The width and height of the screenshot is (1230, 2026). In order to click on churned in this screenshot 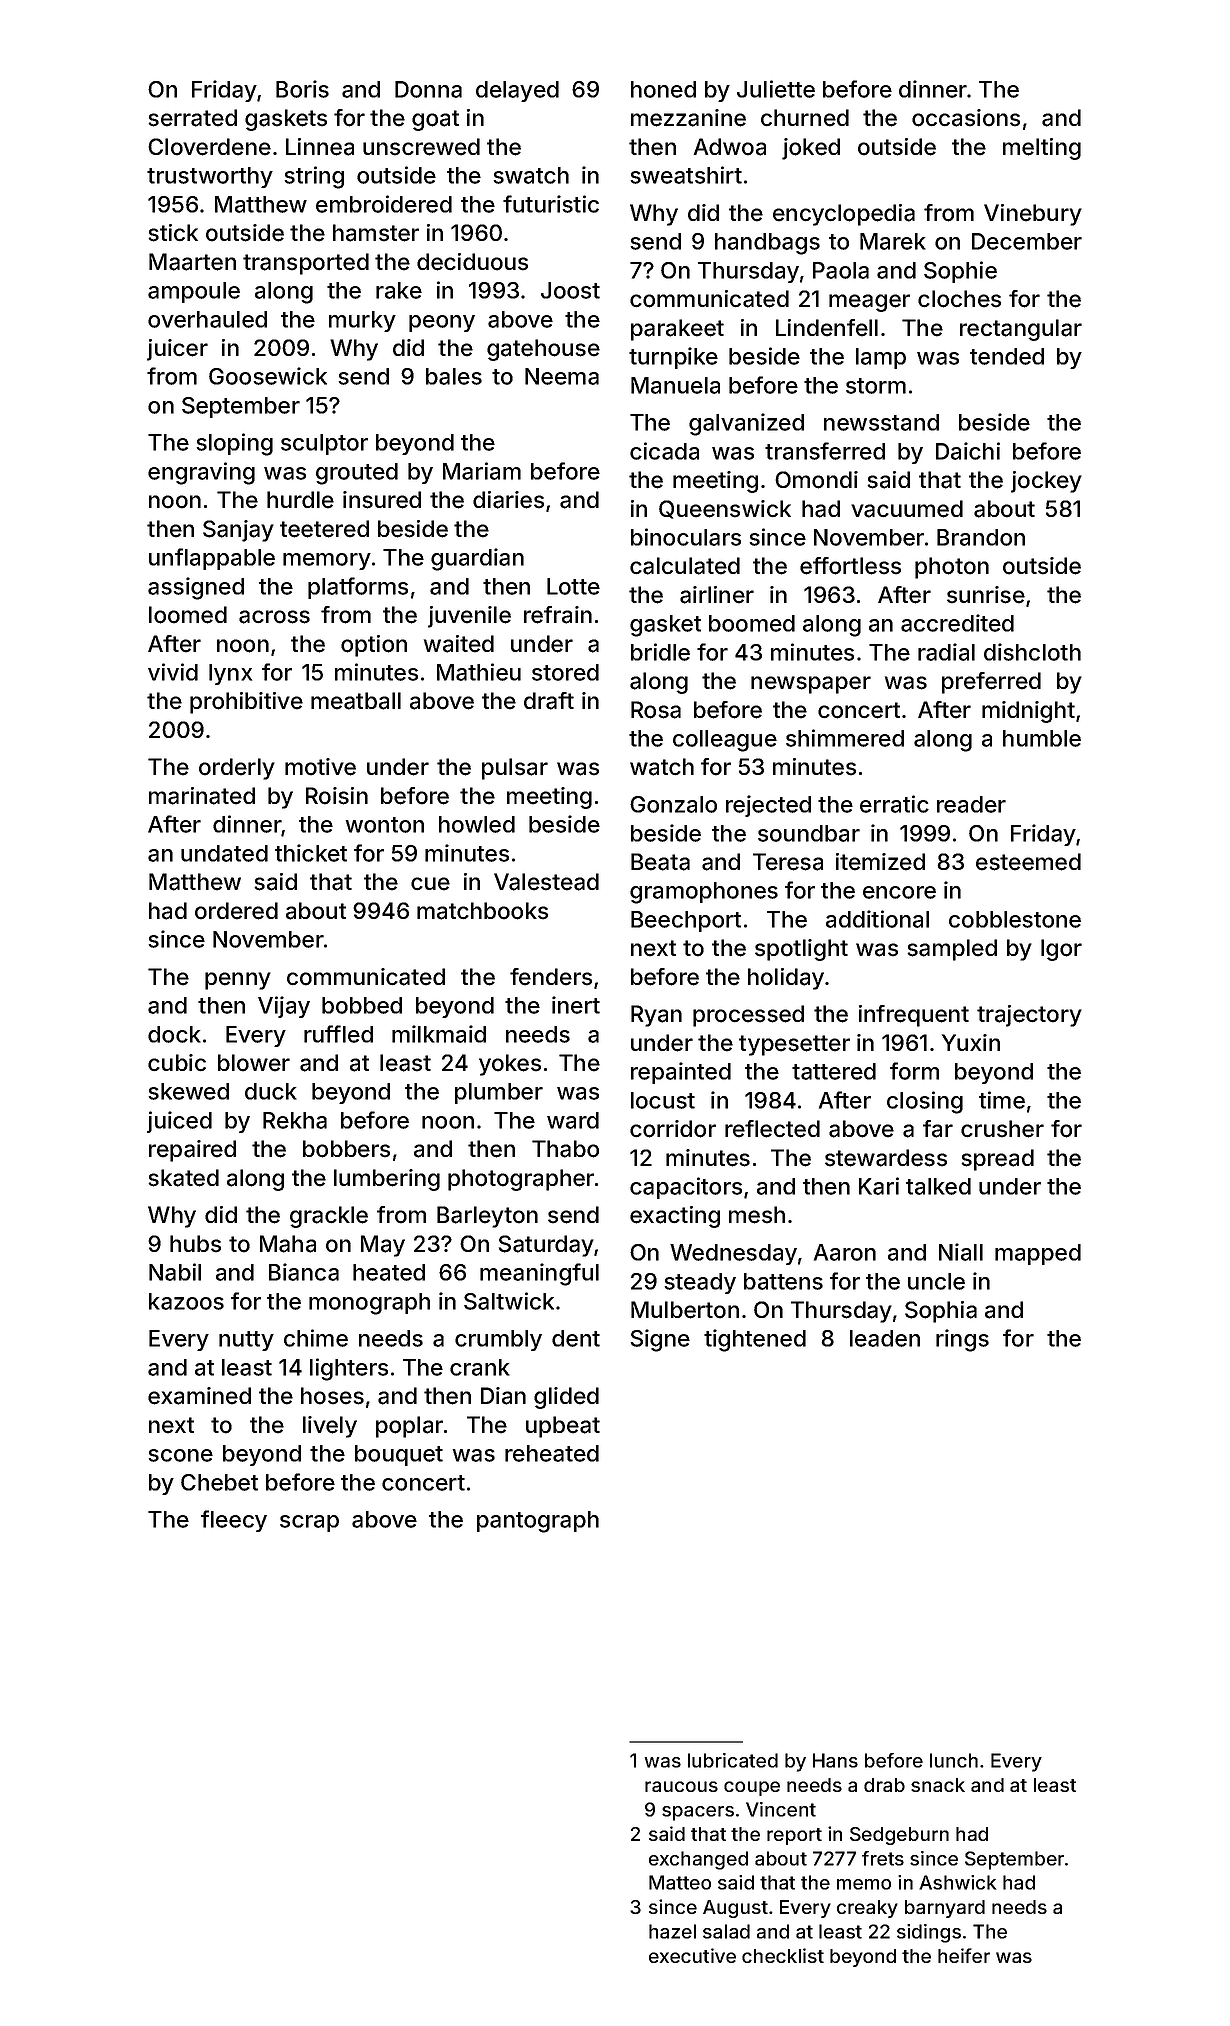, I will do `click(805, 118)`.
